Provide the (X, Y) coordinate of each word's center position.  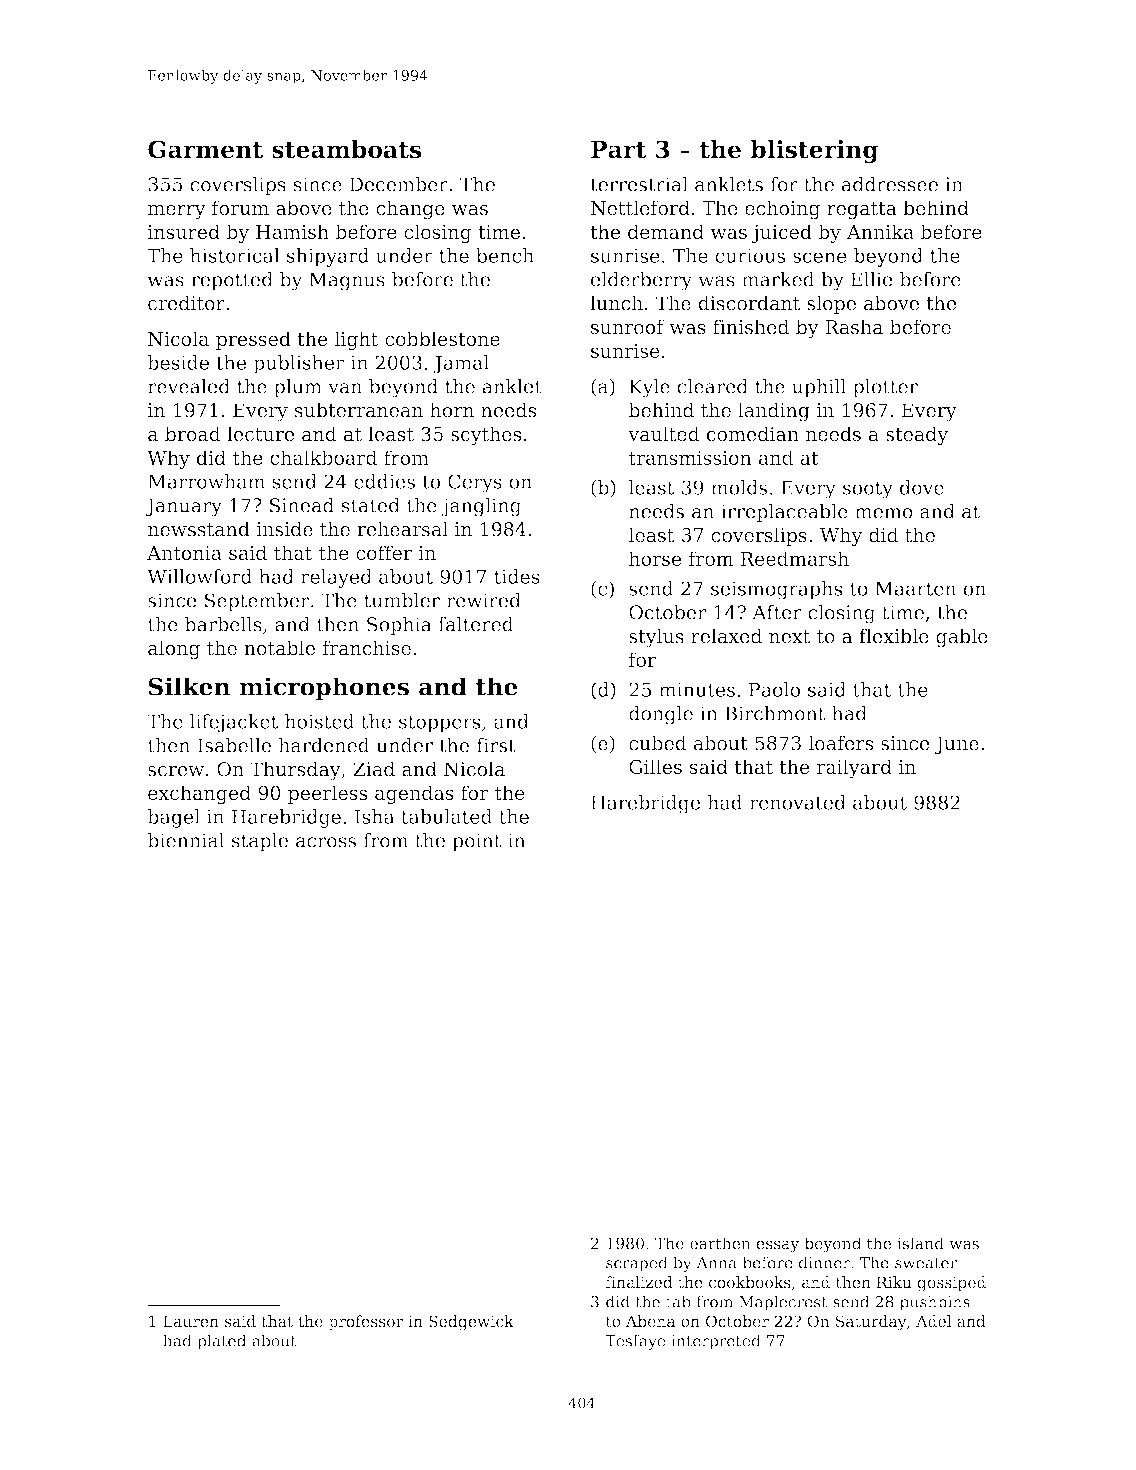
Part (618, 150)
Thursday (295, 771)
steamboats (347, 149)
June (956, 745)
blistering (814, 151)
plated (221, 1342)
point (477, 842)
